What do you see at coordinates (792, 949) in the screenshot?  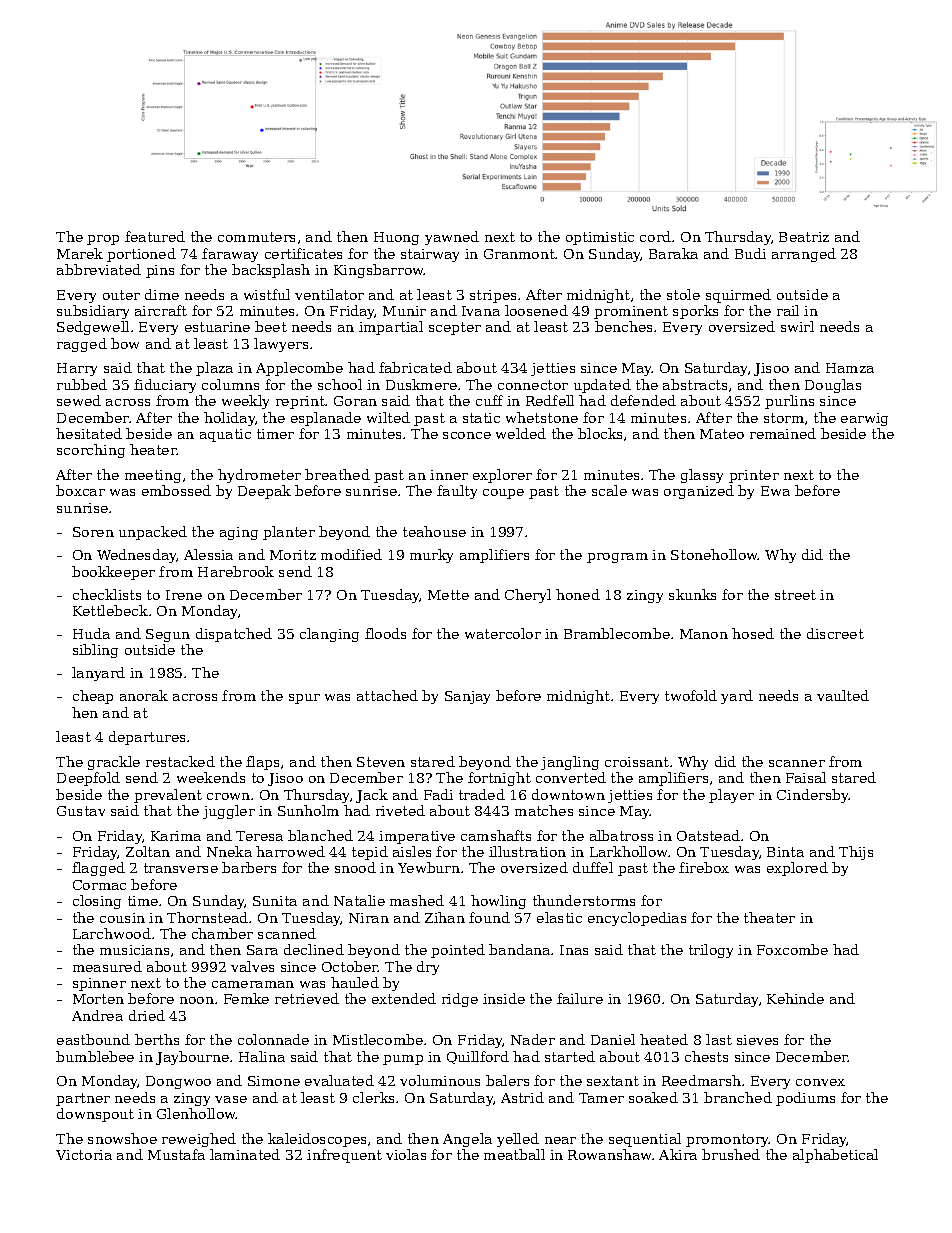 I see `Foxcombe` at bounding box center [792, 949].
